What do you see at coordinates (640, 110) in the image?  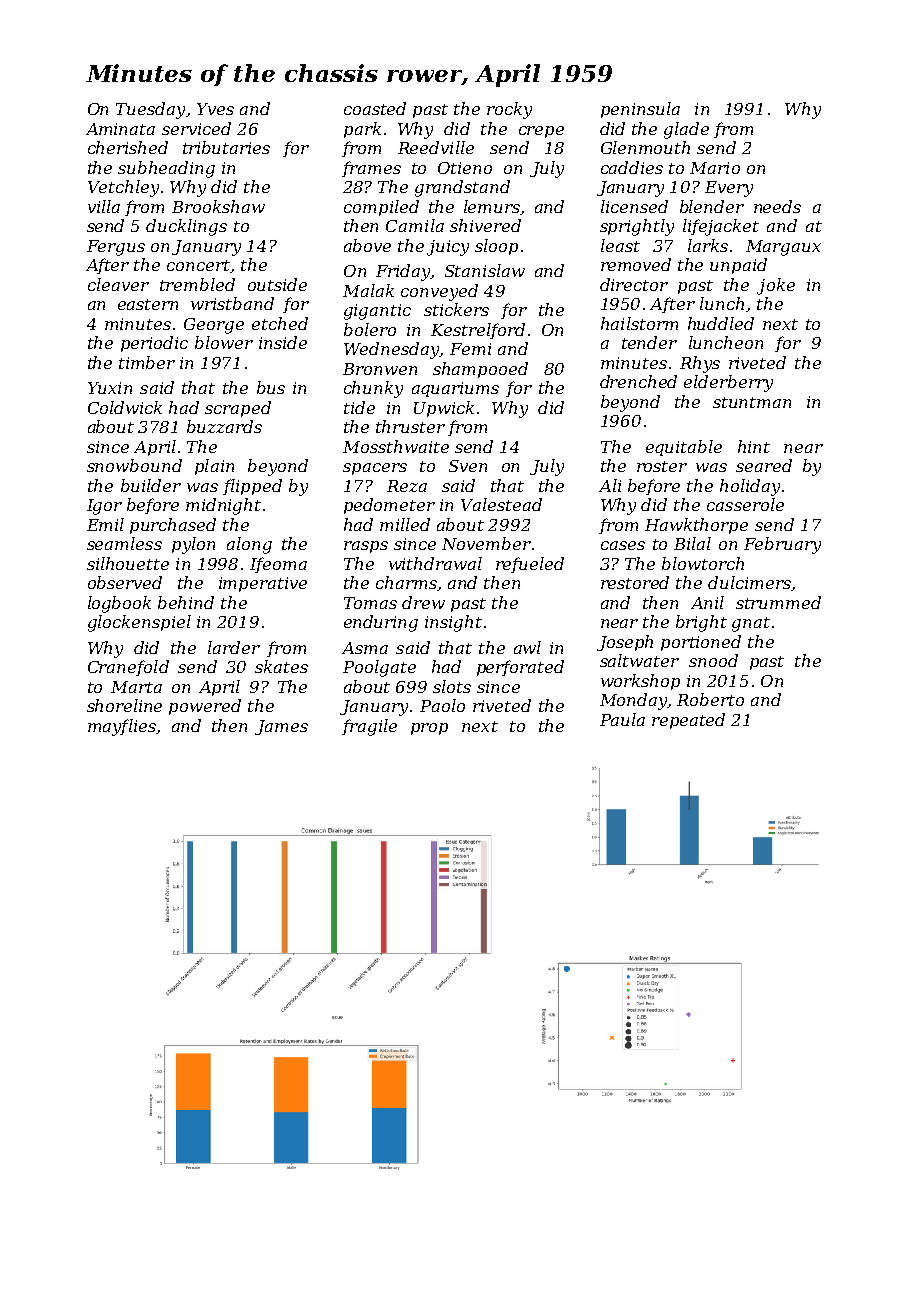 I see `peninsula` at bounding box center [640, 110].
